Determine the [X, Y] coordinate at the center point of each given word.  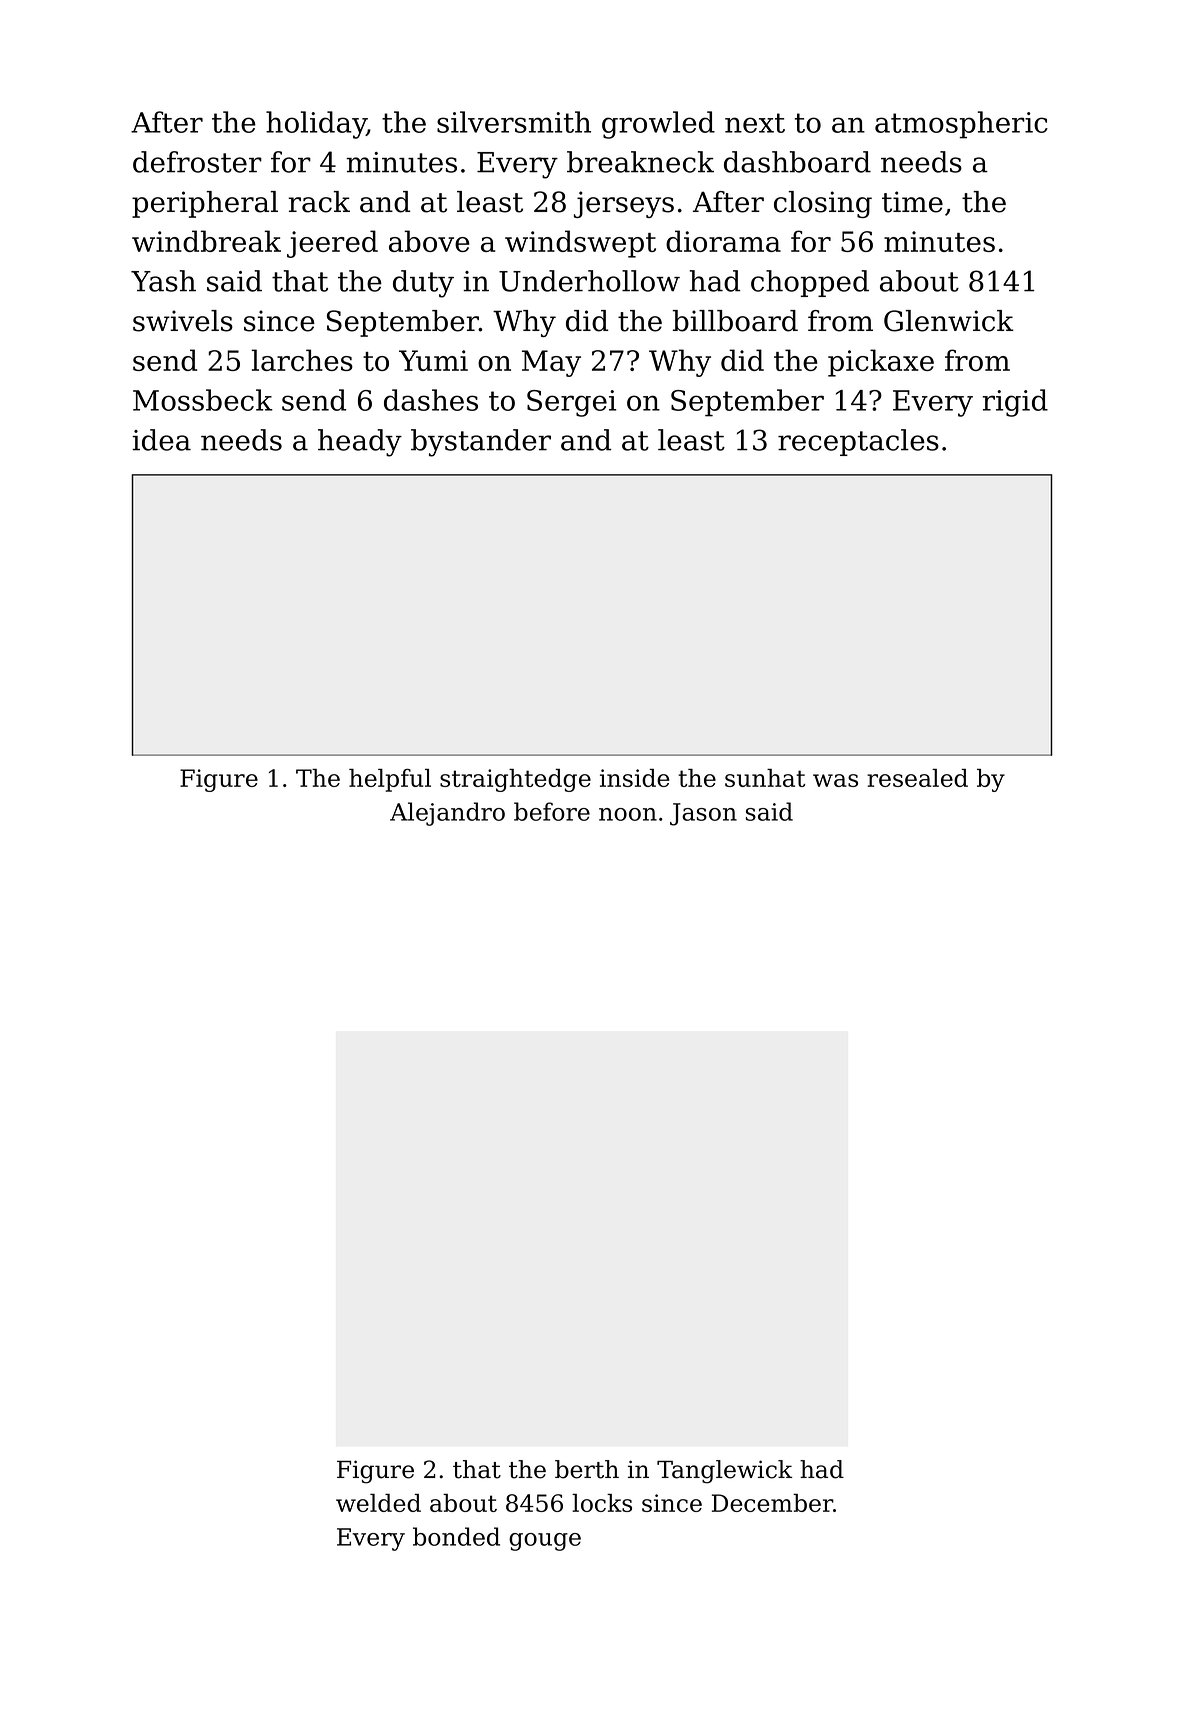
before [552, 811]
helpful [390, 780]
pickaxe [881, 363]
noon [628, 814]
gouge [545, 1542]
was [835, 780]
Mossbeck [203, 400]
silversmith [514, 122]
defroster [197, 162]
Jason [703, 814]
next [755, 123]
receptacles [858, 442]
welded [378, 1503]
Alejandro [447, 814]
